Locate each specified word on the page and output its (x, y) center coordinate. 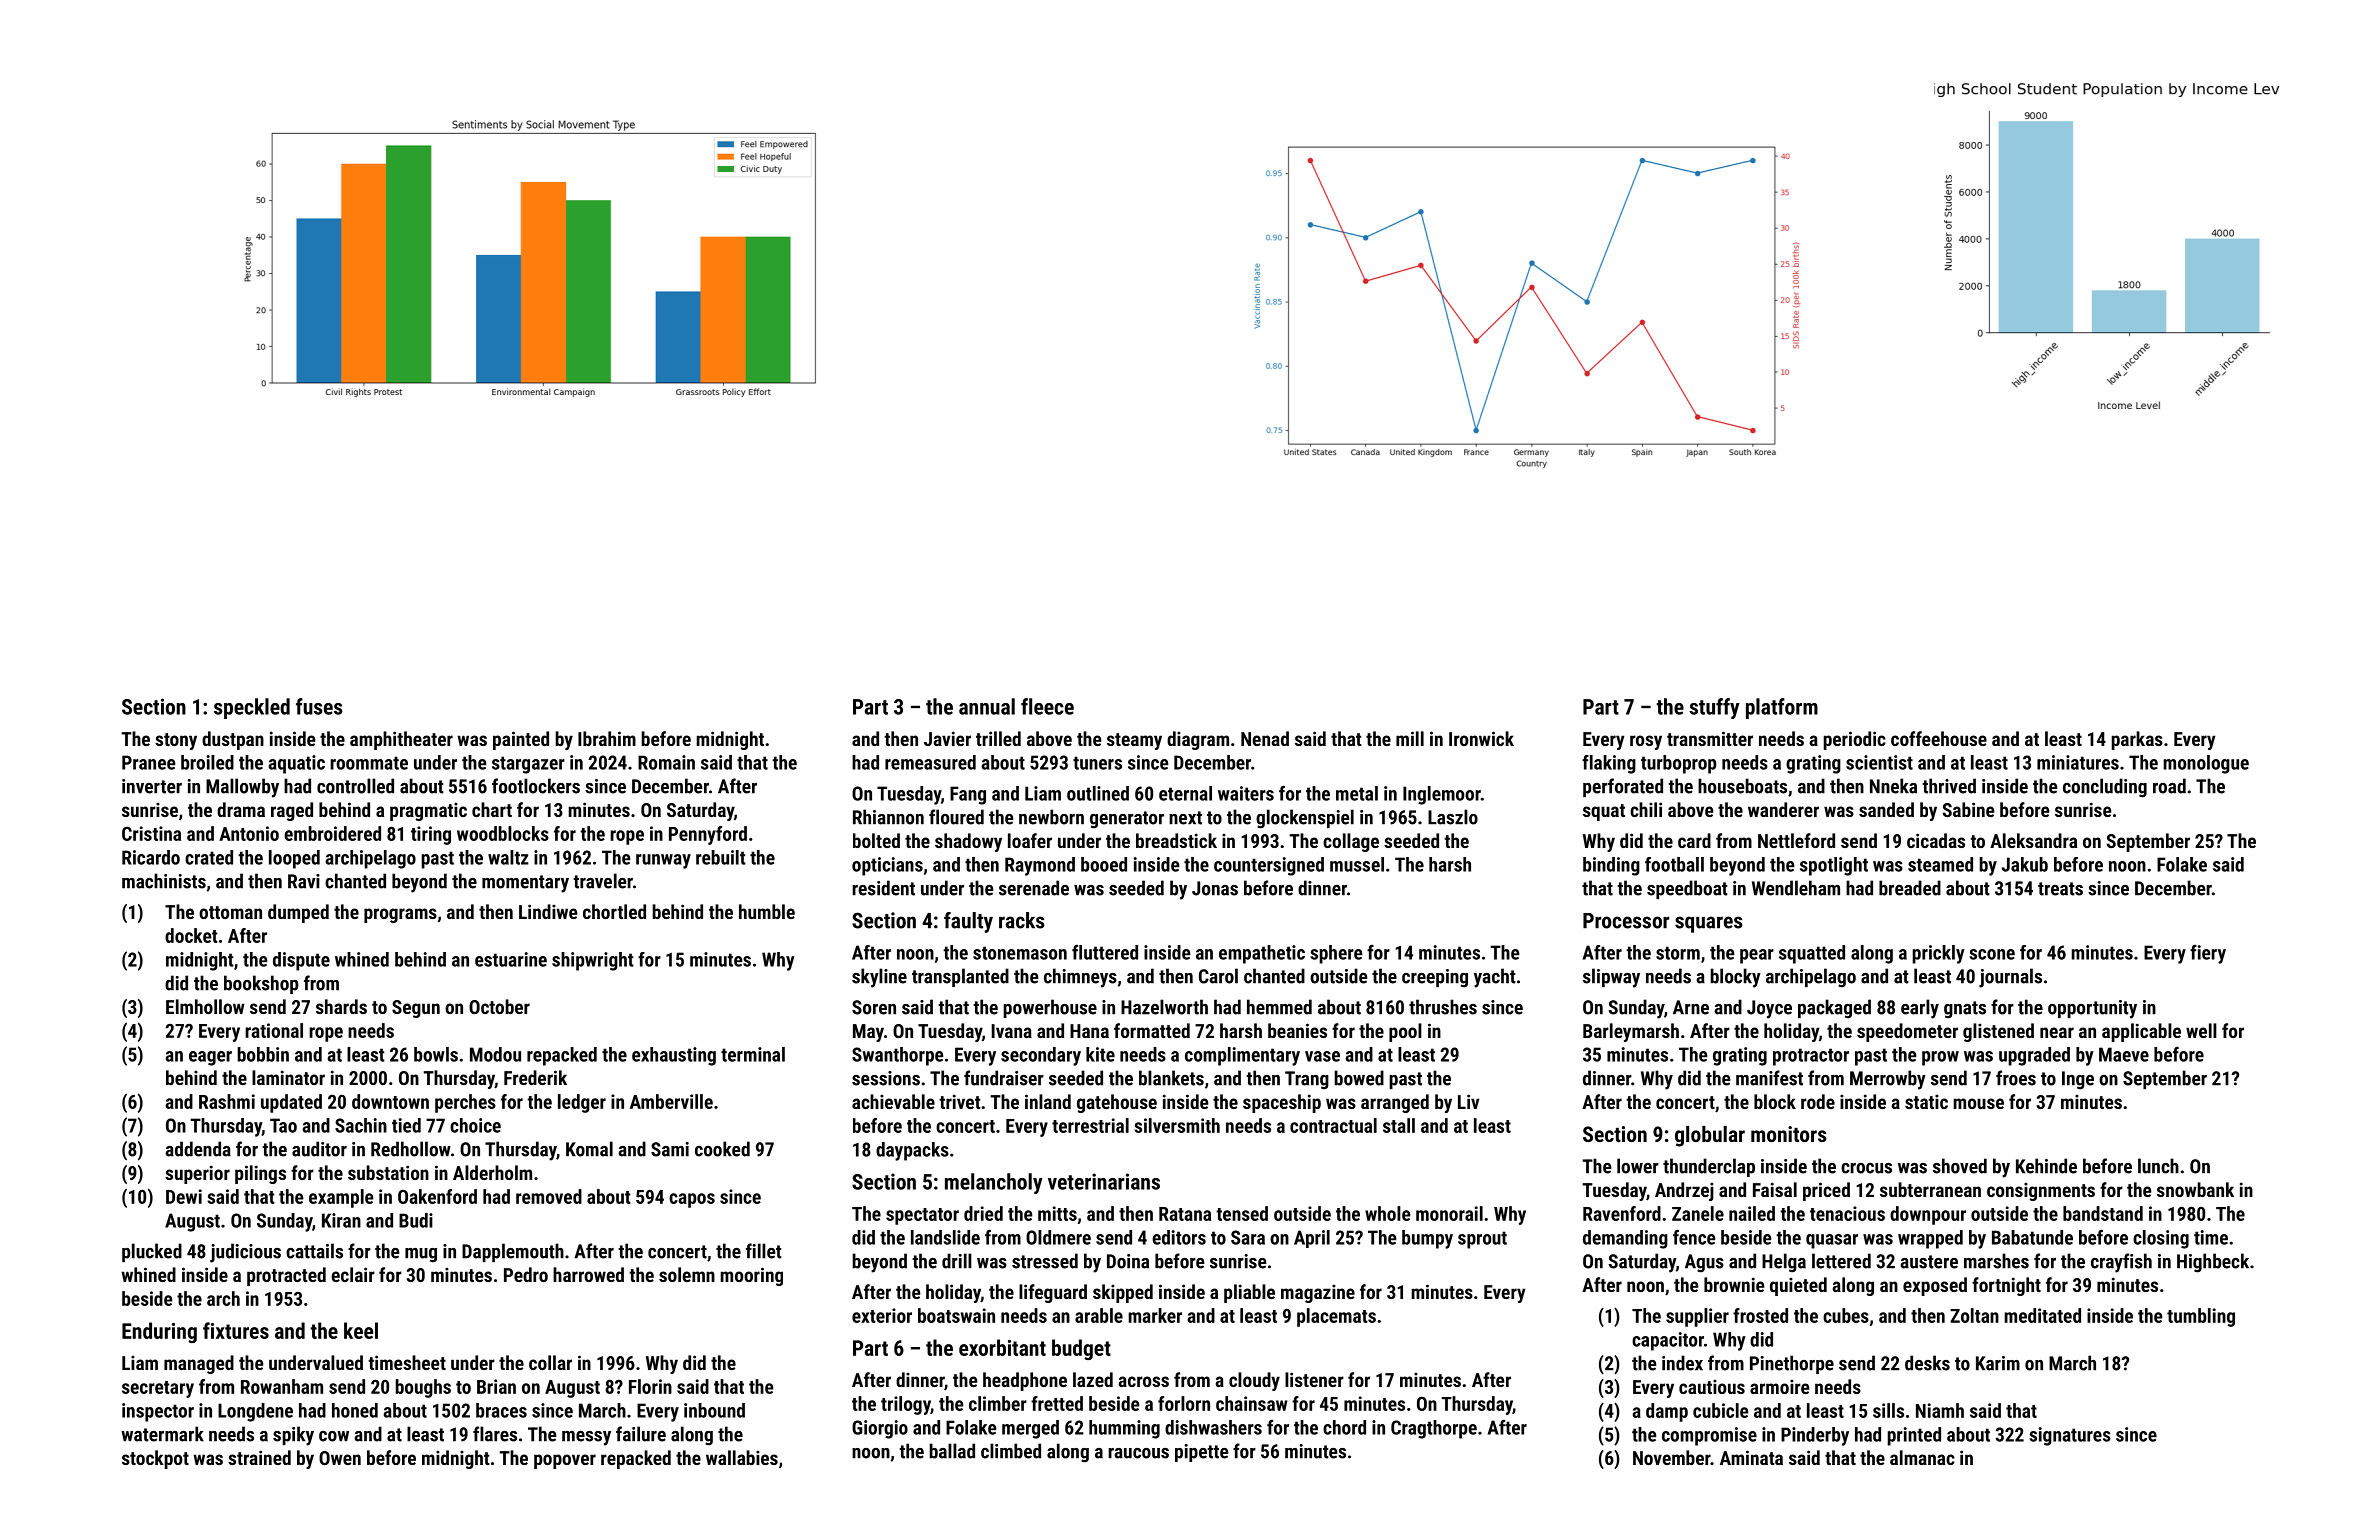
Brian (496, 1386)
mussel (1357, 864)
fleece (1047, 706)
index (1682, 1363)
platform (1782, 708)
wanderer (1783, 809)
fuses (319, 706)
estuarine (511, 959)
